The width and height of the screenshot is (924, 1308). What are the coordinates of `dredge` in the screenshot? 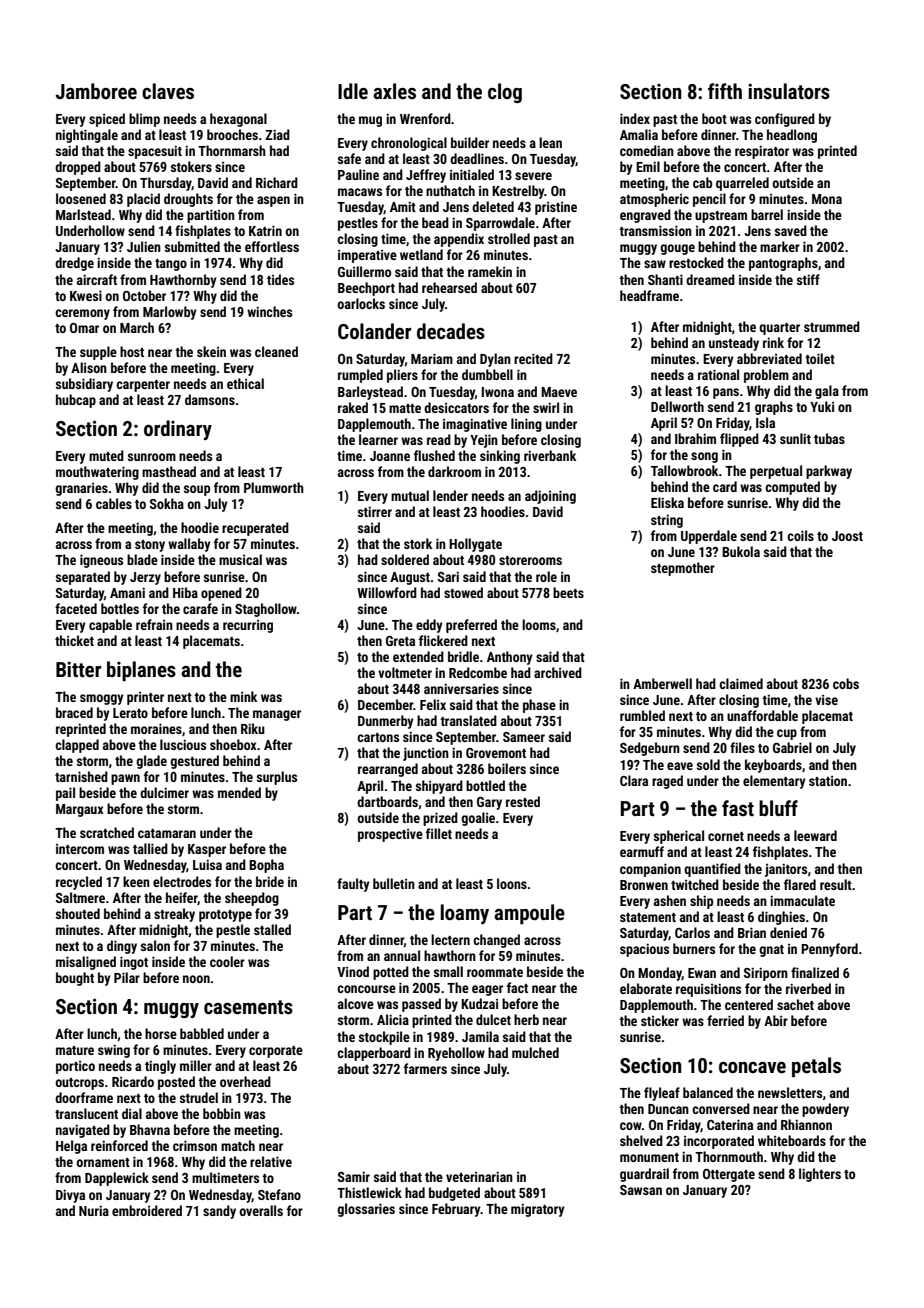 It's located at (74, 264).
